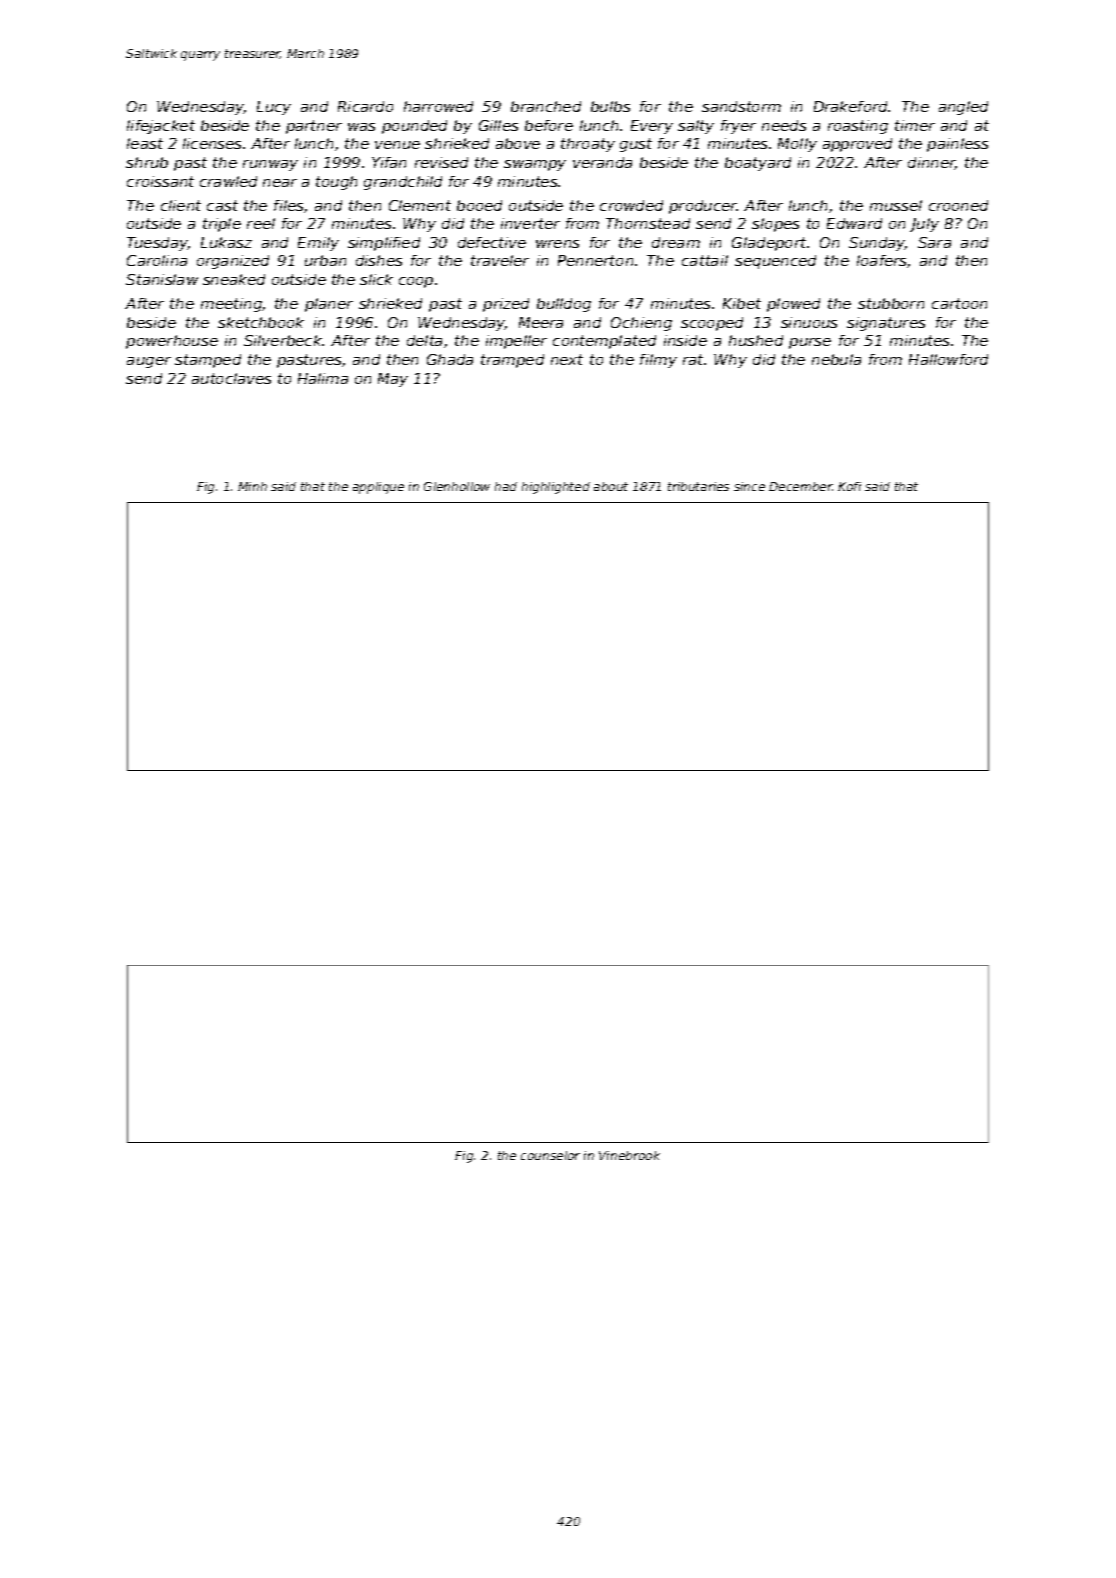  What do you see at coordinates (800, 486) in the screenshot?
I see `December` at bounding box center [800, 486].
